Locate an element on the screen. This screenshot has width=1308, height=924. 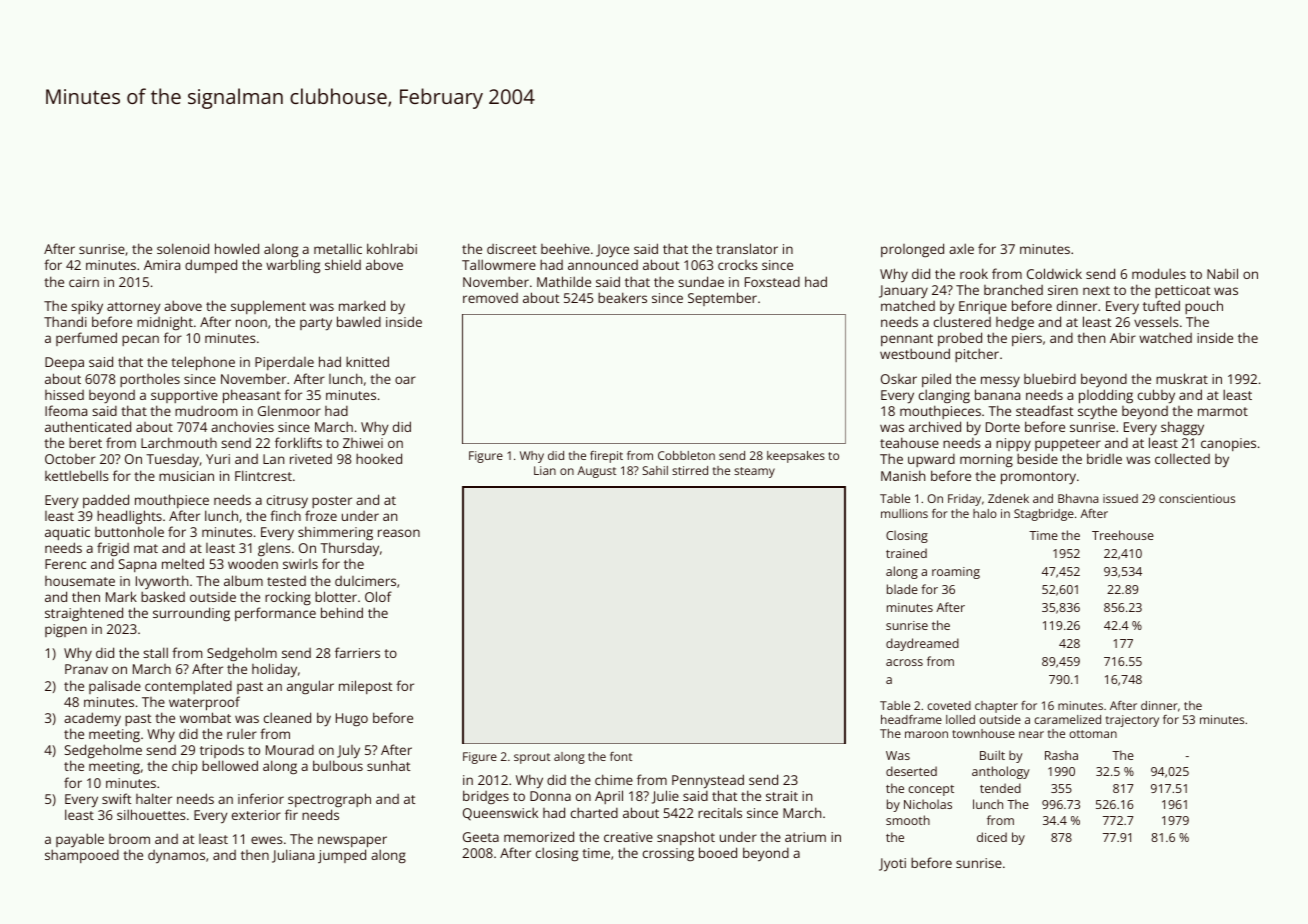
swift is located at coordinates (116, 798).
